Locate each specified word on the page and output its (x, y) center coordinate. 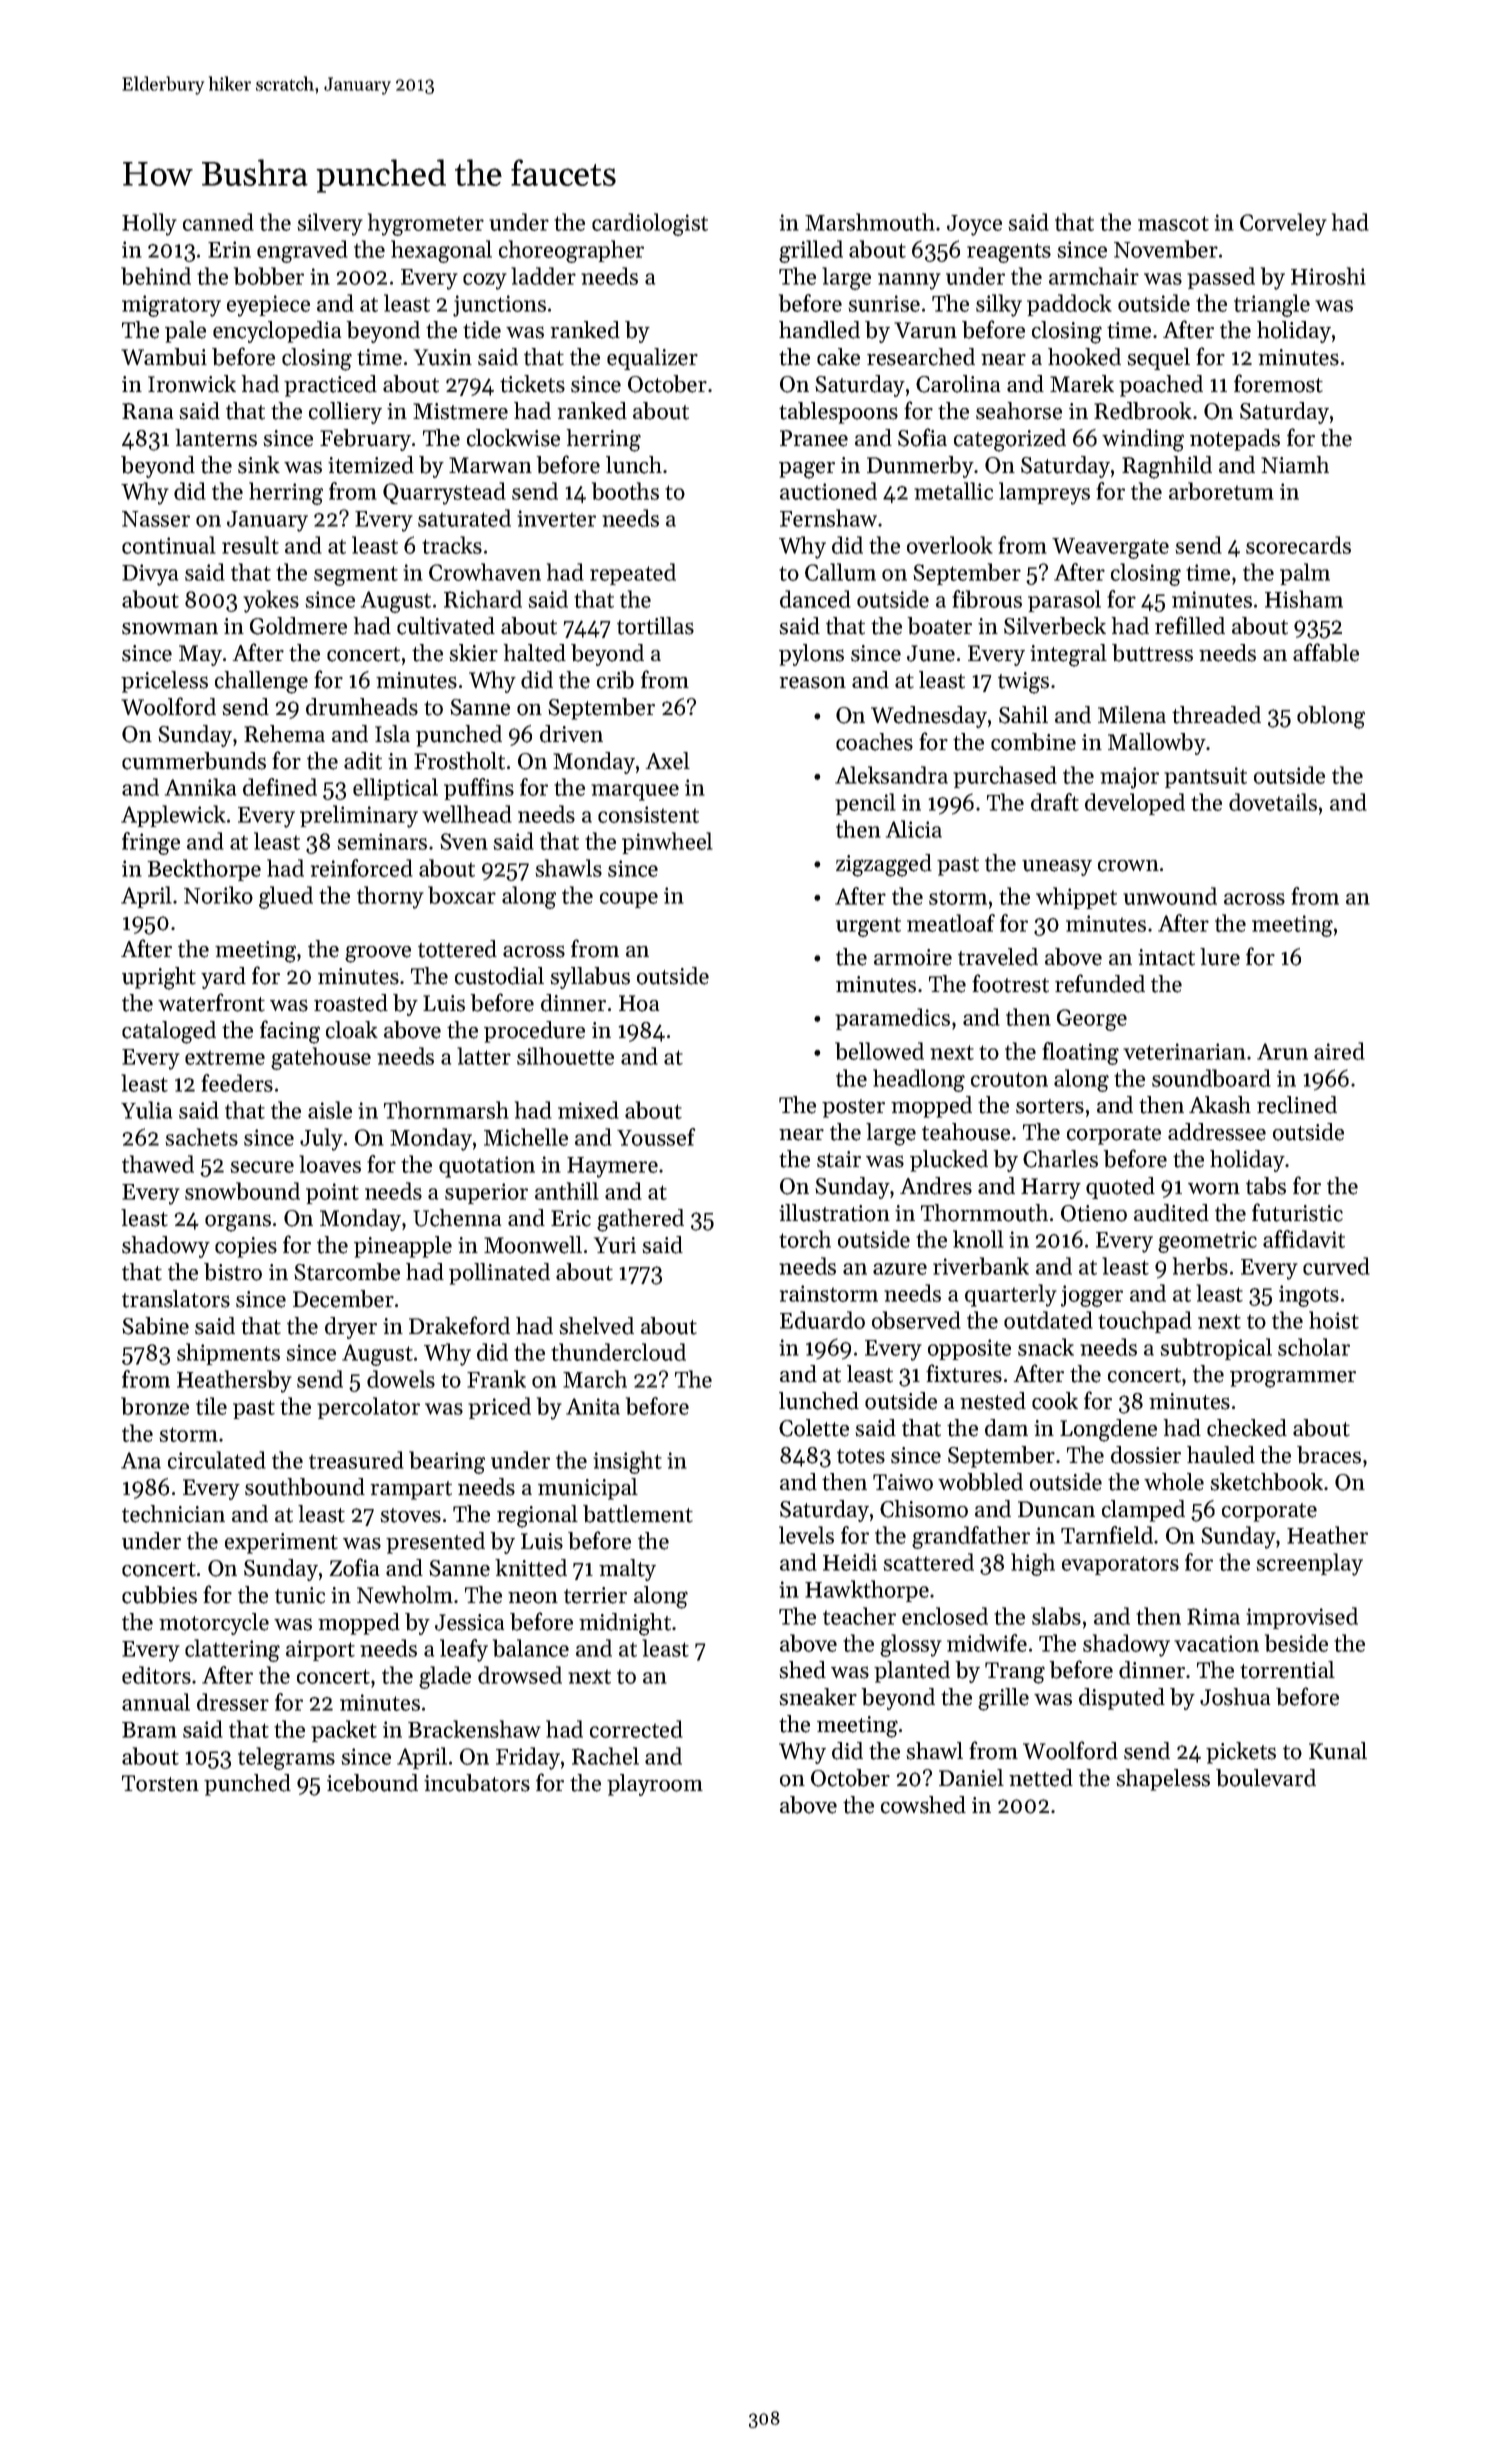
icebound (372, 1783)
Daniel (971, 1778)
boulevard (1266, 1778)
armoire (913, 957)
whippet (1076, 898)
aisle (330, 1110)
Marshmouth (870, 222)
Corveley (1283, 224)
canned (218, 222)
